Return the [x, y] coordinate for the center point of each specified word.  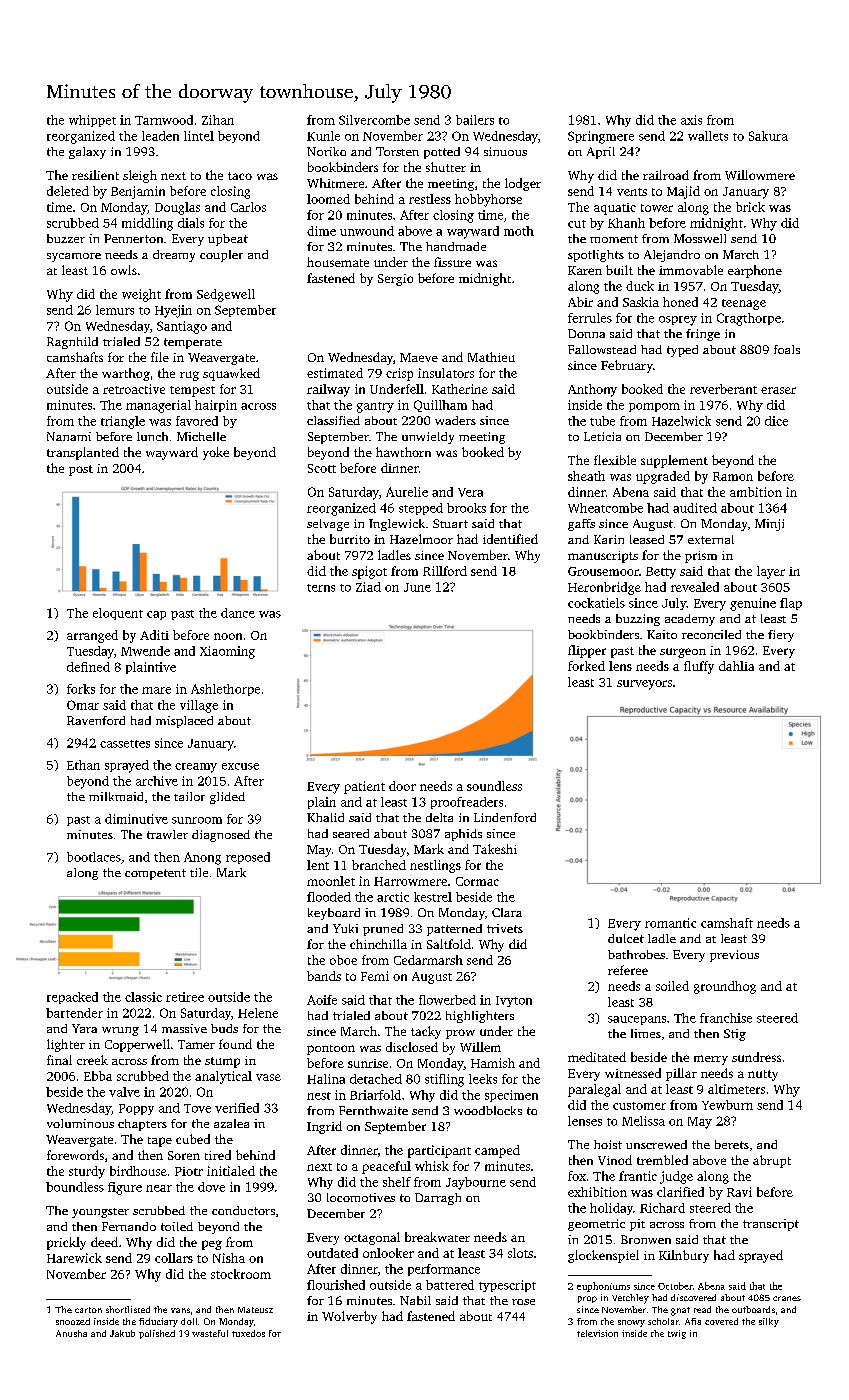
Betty [661, 573]
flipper [587, 651]
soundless [494, 786]
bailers [475, 120]
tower [657, 208]
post [81, 470]
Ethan [83, 765]
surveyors [644, 685]
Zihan [218, 120]
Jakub [122, 1333]
